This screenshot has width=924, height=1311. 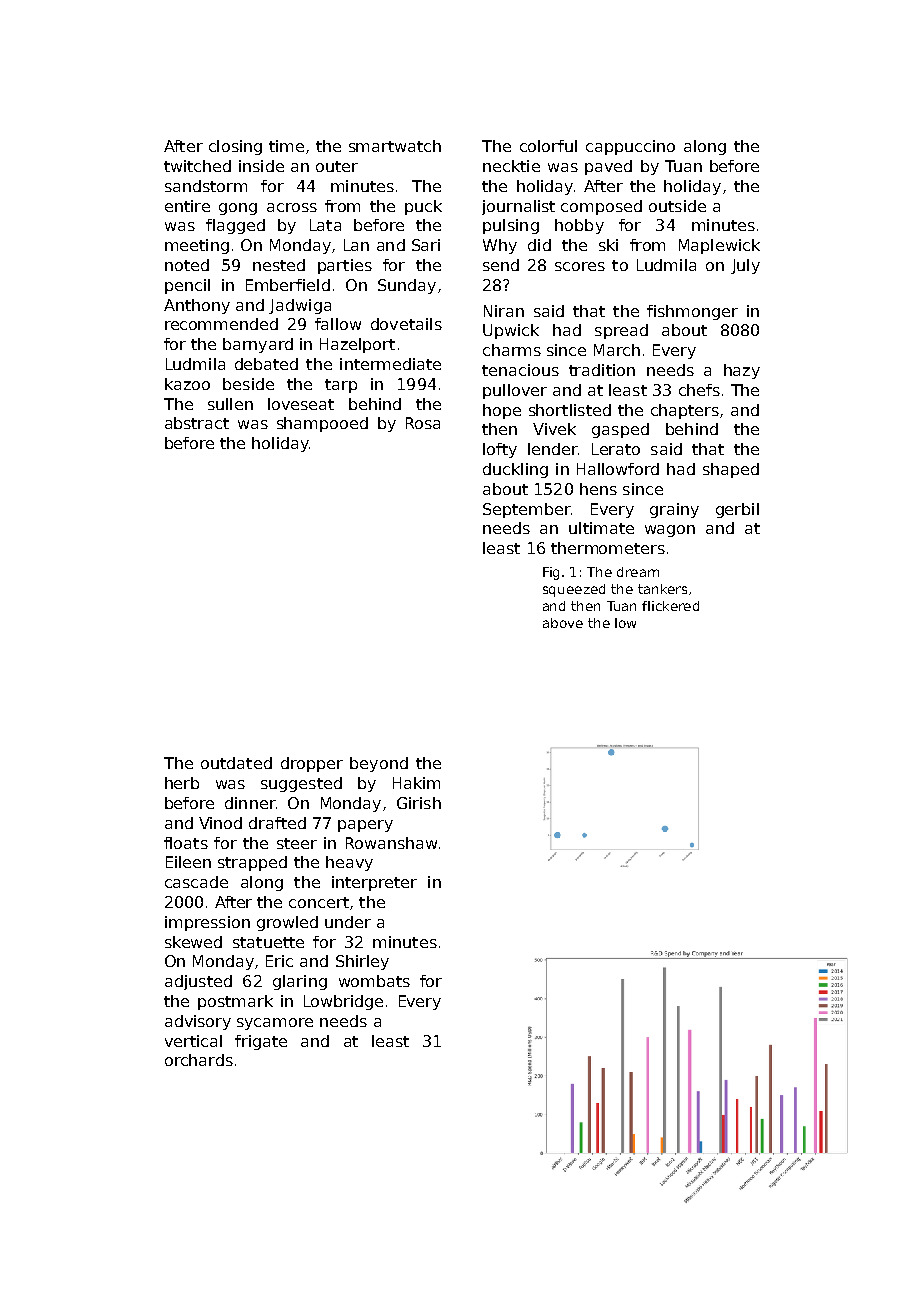 What do you see at coordinates (630, 147) in the screenshot?
I see `cappuccino` at bounding box center [630, 147].
